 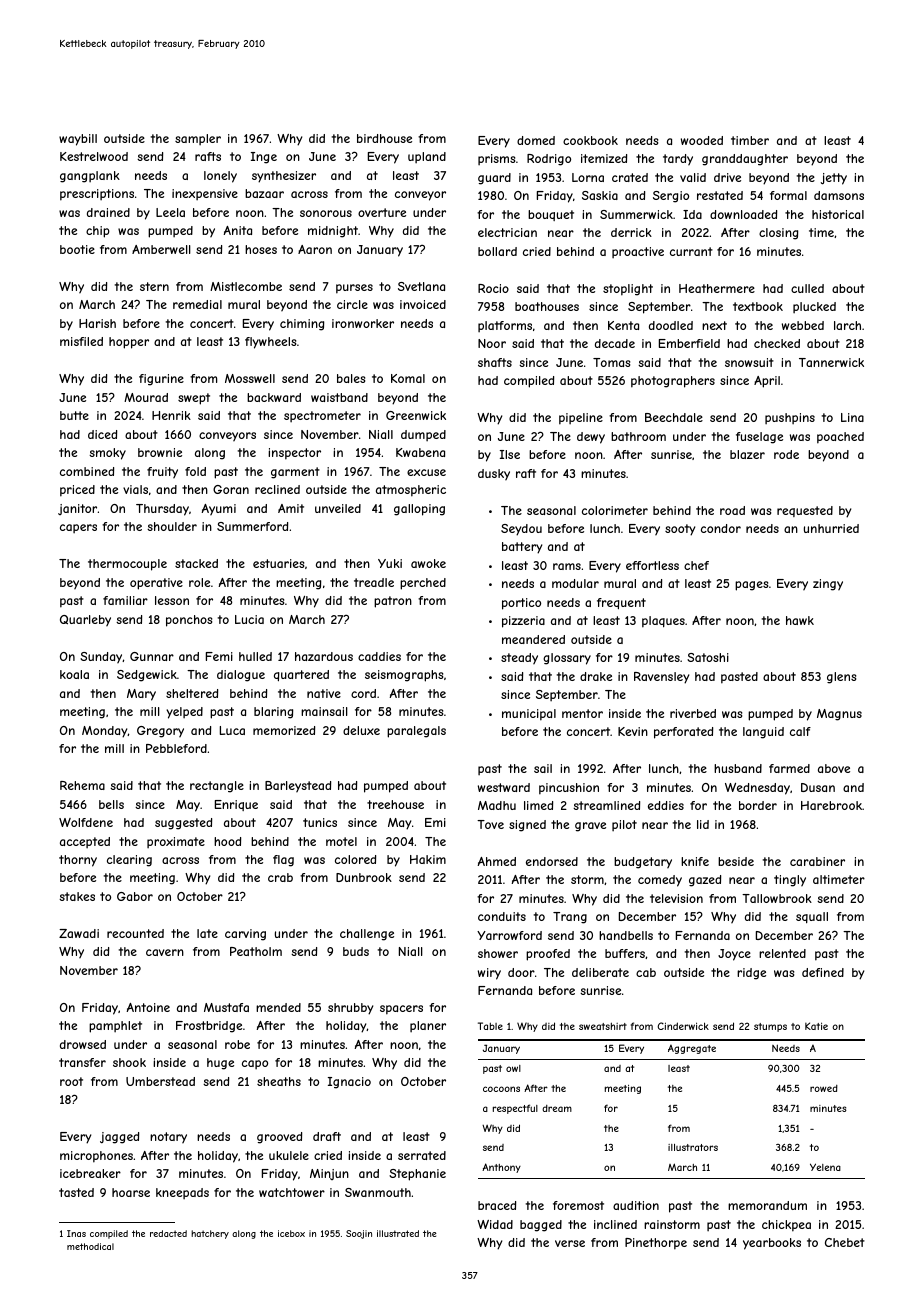 I want to click on inspector, so click(x=294, y=454).
